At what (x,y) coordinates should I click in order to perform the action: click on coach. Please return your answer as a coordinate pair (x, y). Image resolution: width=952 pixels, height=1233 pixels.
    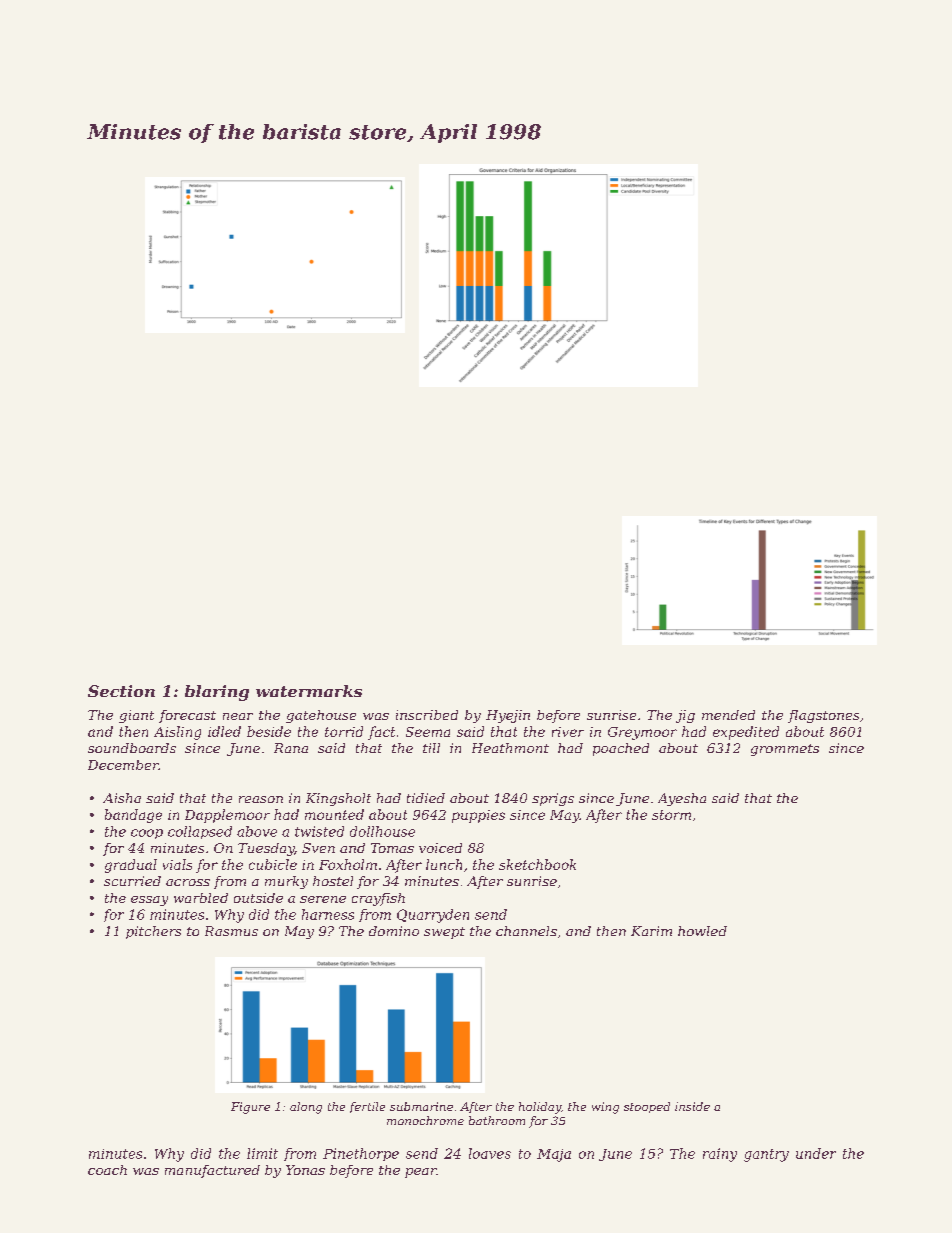
    Looking at the image, I should click on (107, 1170).
